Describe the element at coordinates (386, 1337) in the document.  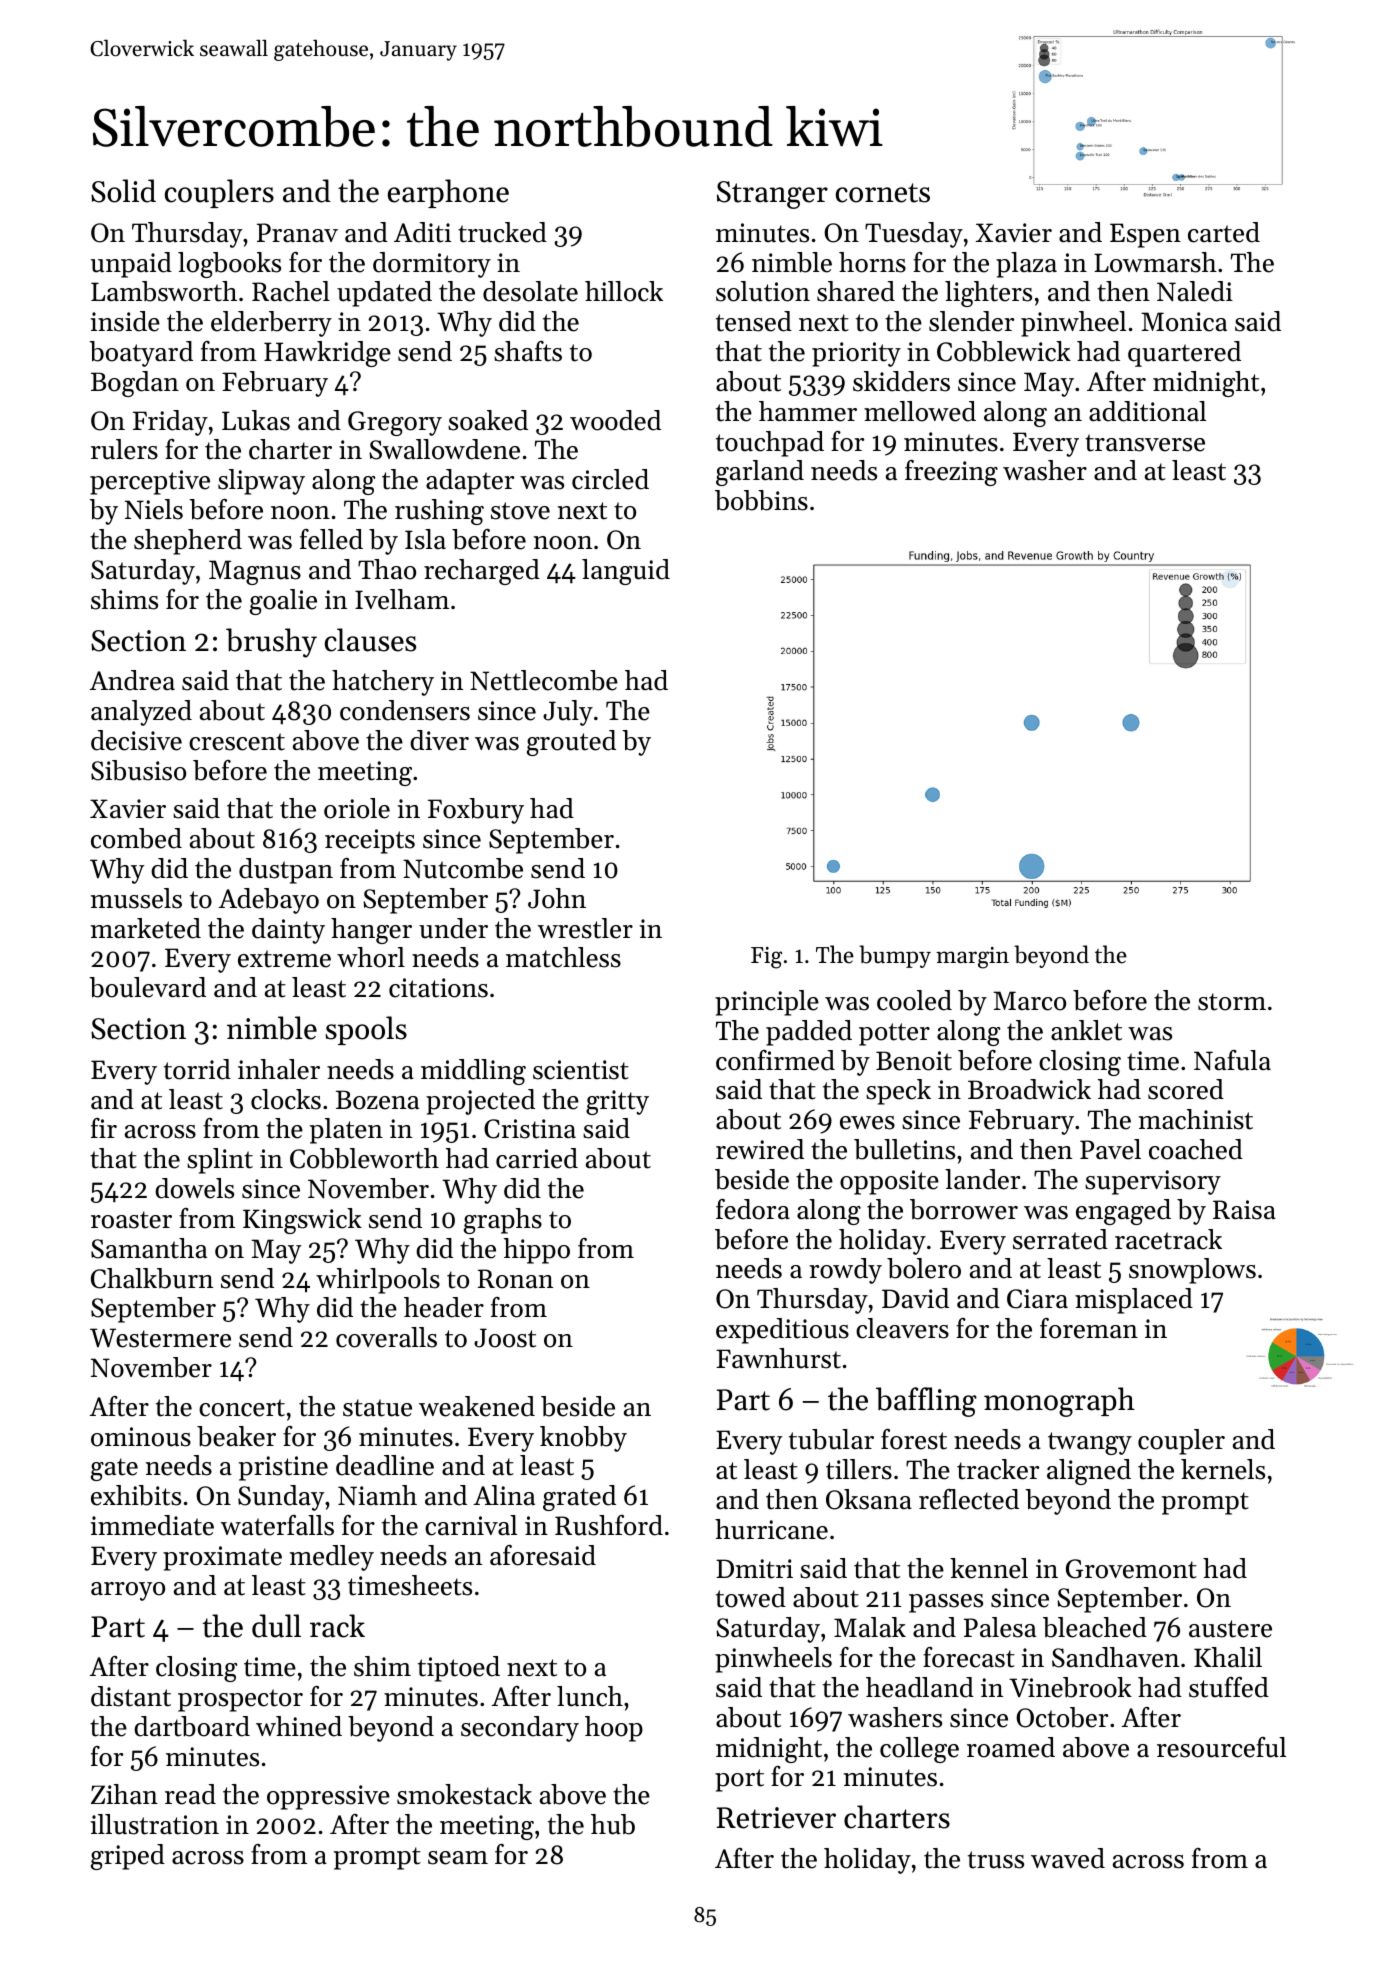
I see `coveralls` at that location.
